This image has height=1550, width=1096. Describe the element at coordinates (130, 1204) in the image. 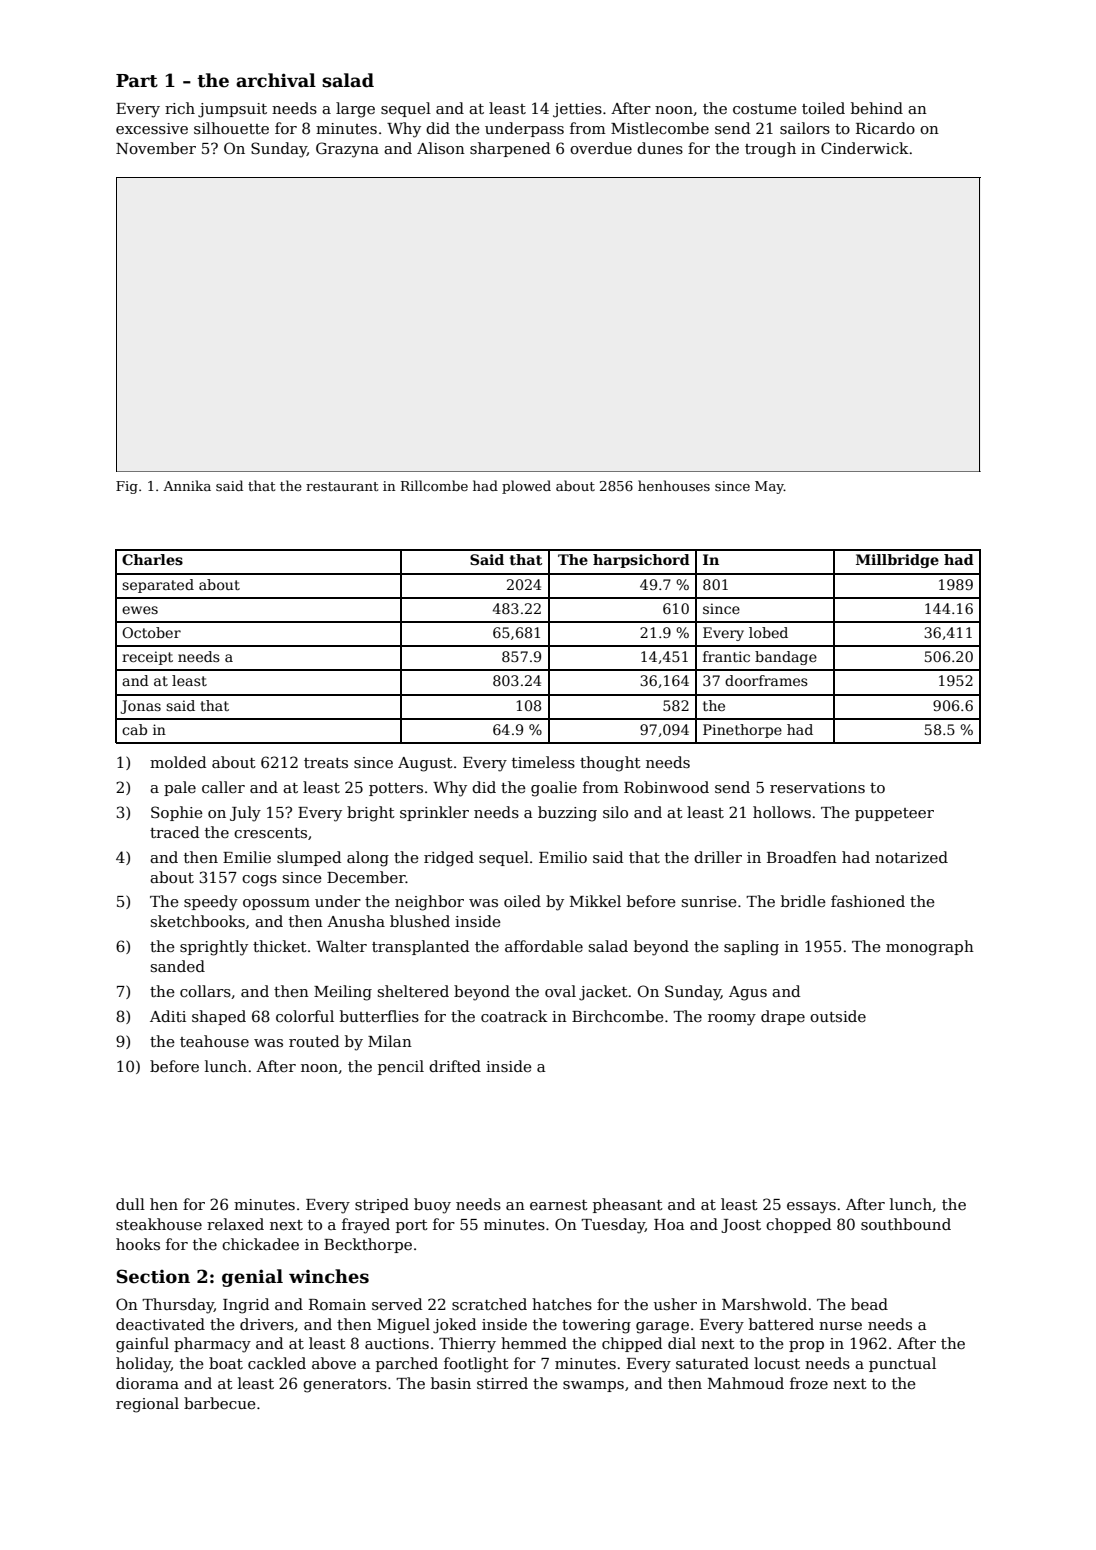

I see `dull` at that location.
